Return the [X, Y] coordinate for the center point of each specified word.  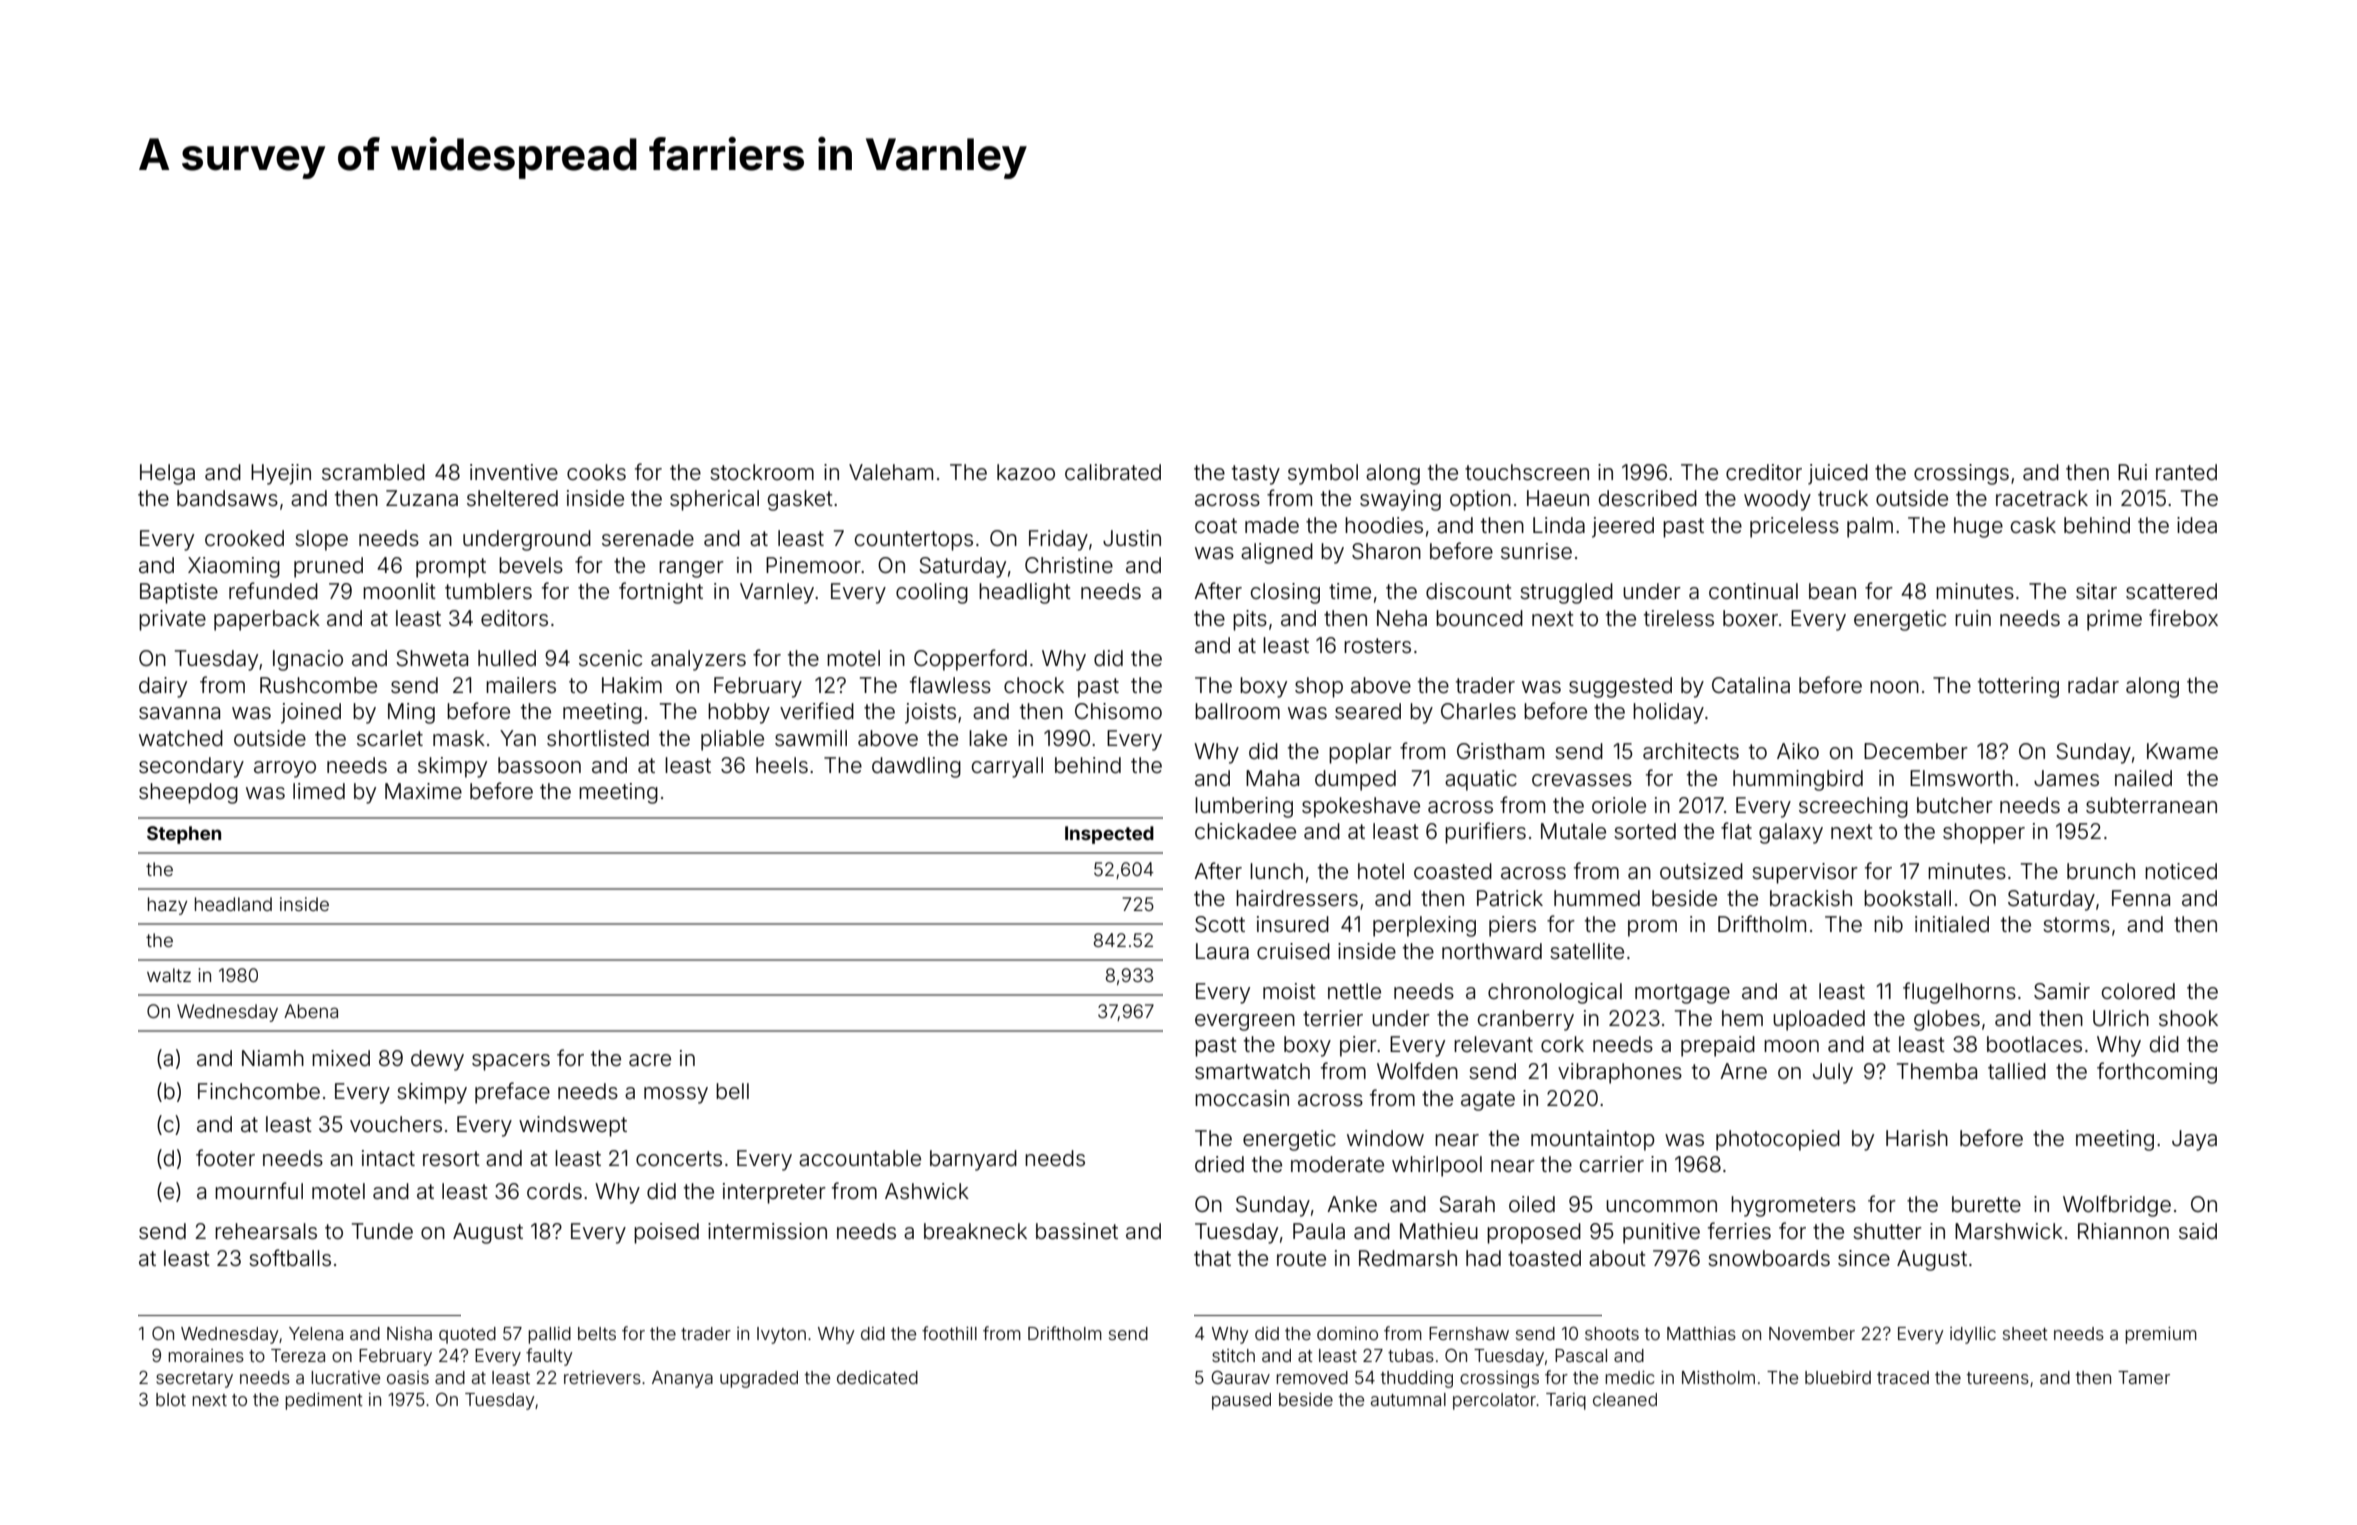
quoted [467, 1335]
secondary [191, 767]
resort [451, 1159]
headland [233, 904]
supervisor [1805, 873]
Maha [1272, 778]
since [1864, 1258]
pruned [328, 567]
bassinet [1077, 1231]
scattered [2171, 591]
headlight [1025, 593]
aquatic [1481, 780]
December [1916, 751]
